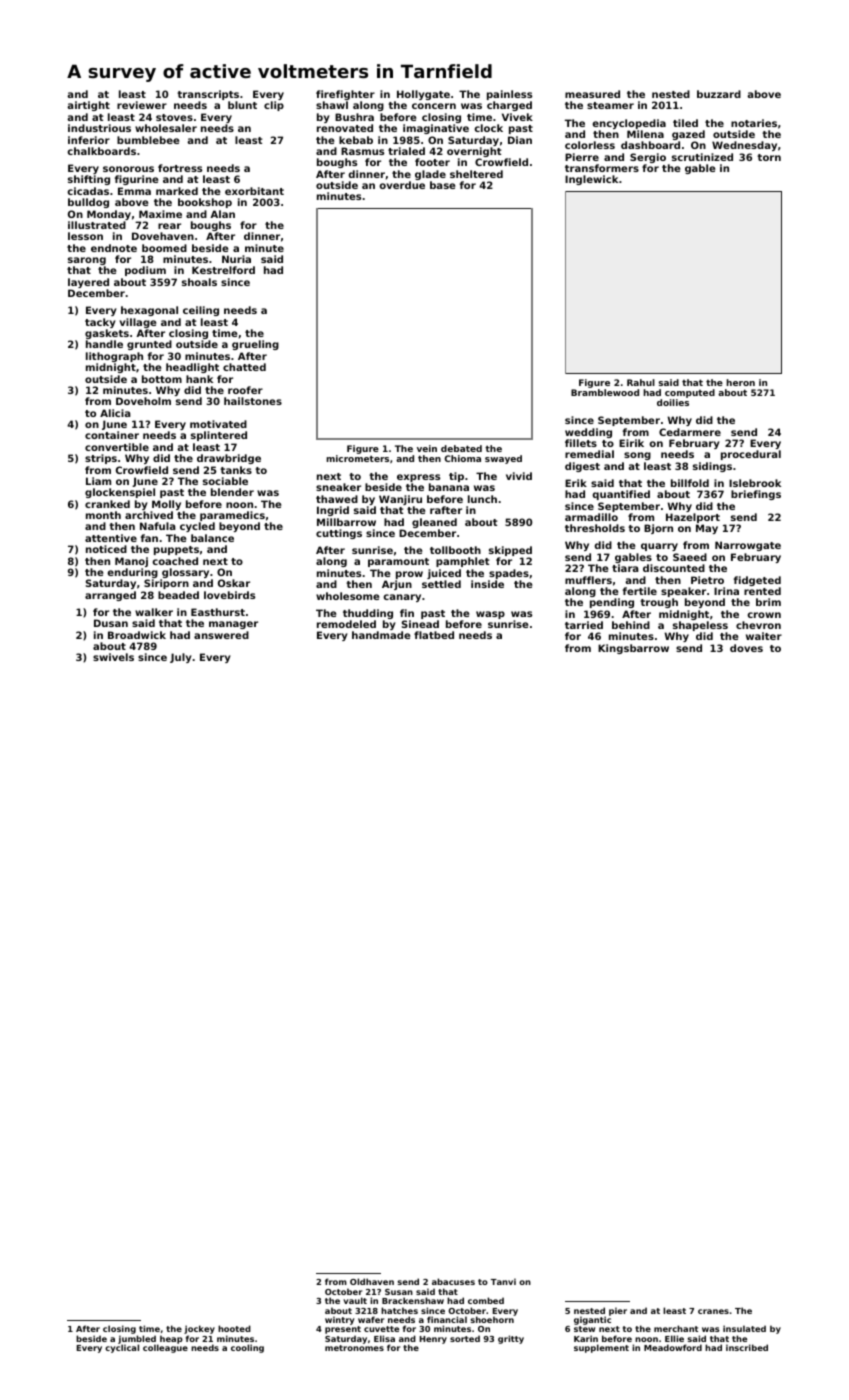 The image size is (849, 1400). I want to click on tarried, so click(584, 625).
